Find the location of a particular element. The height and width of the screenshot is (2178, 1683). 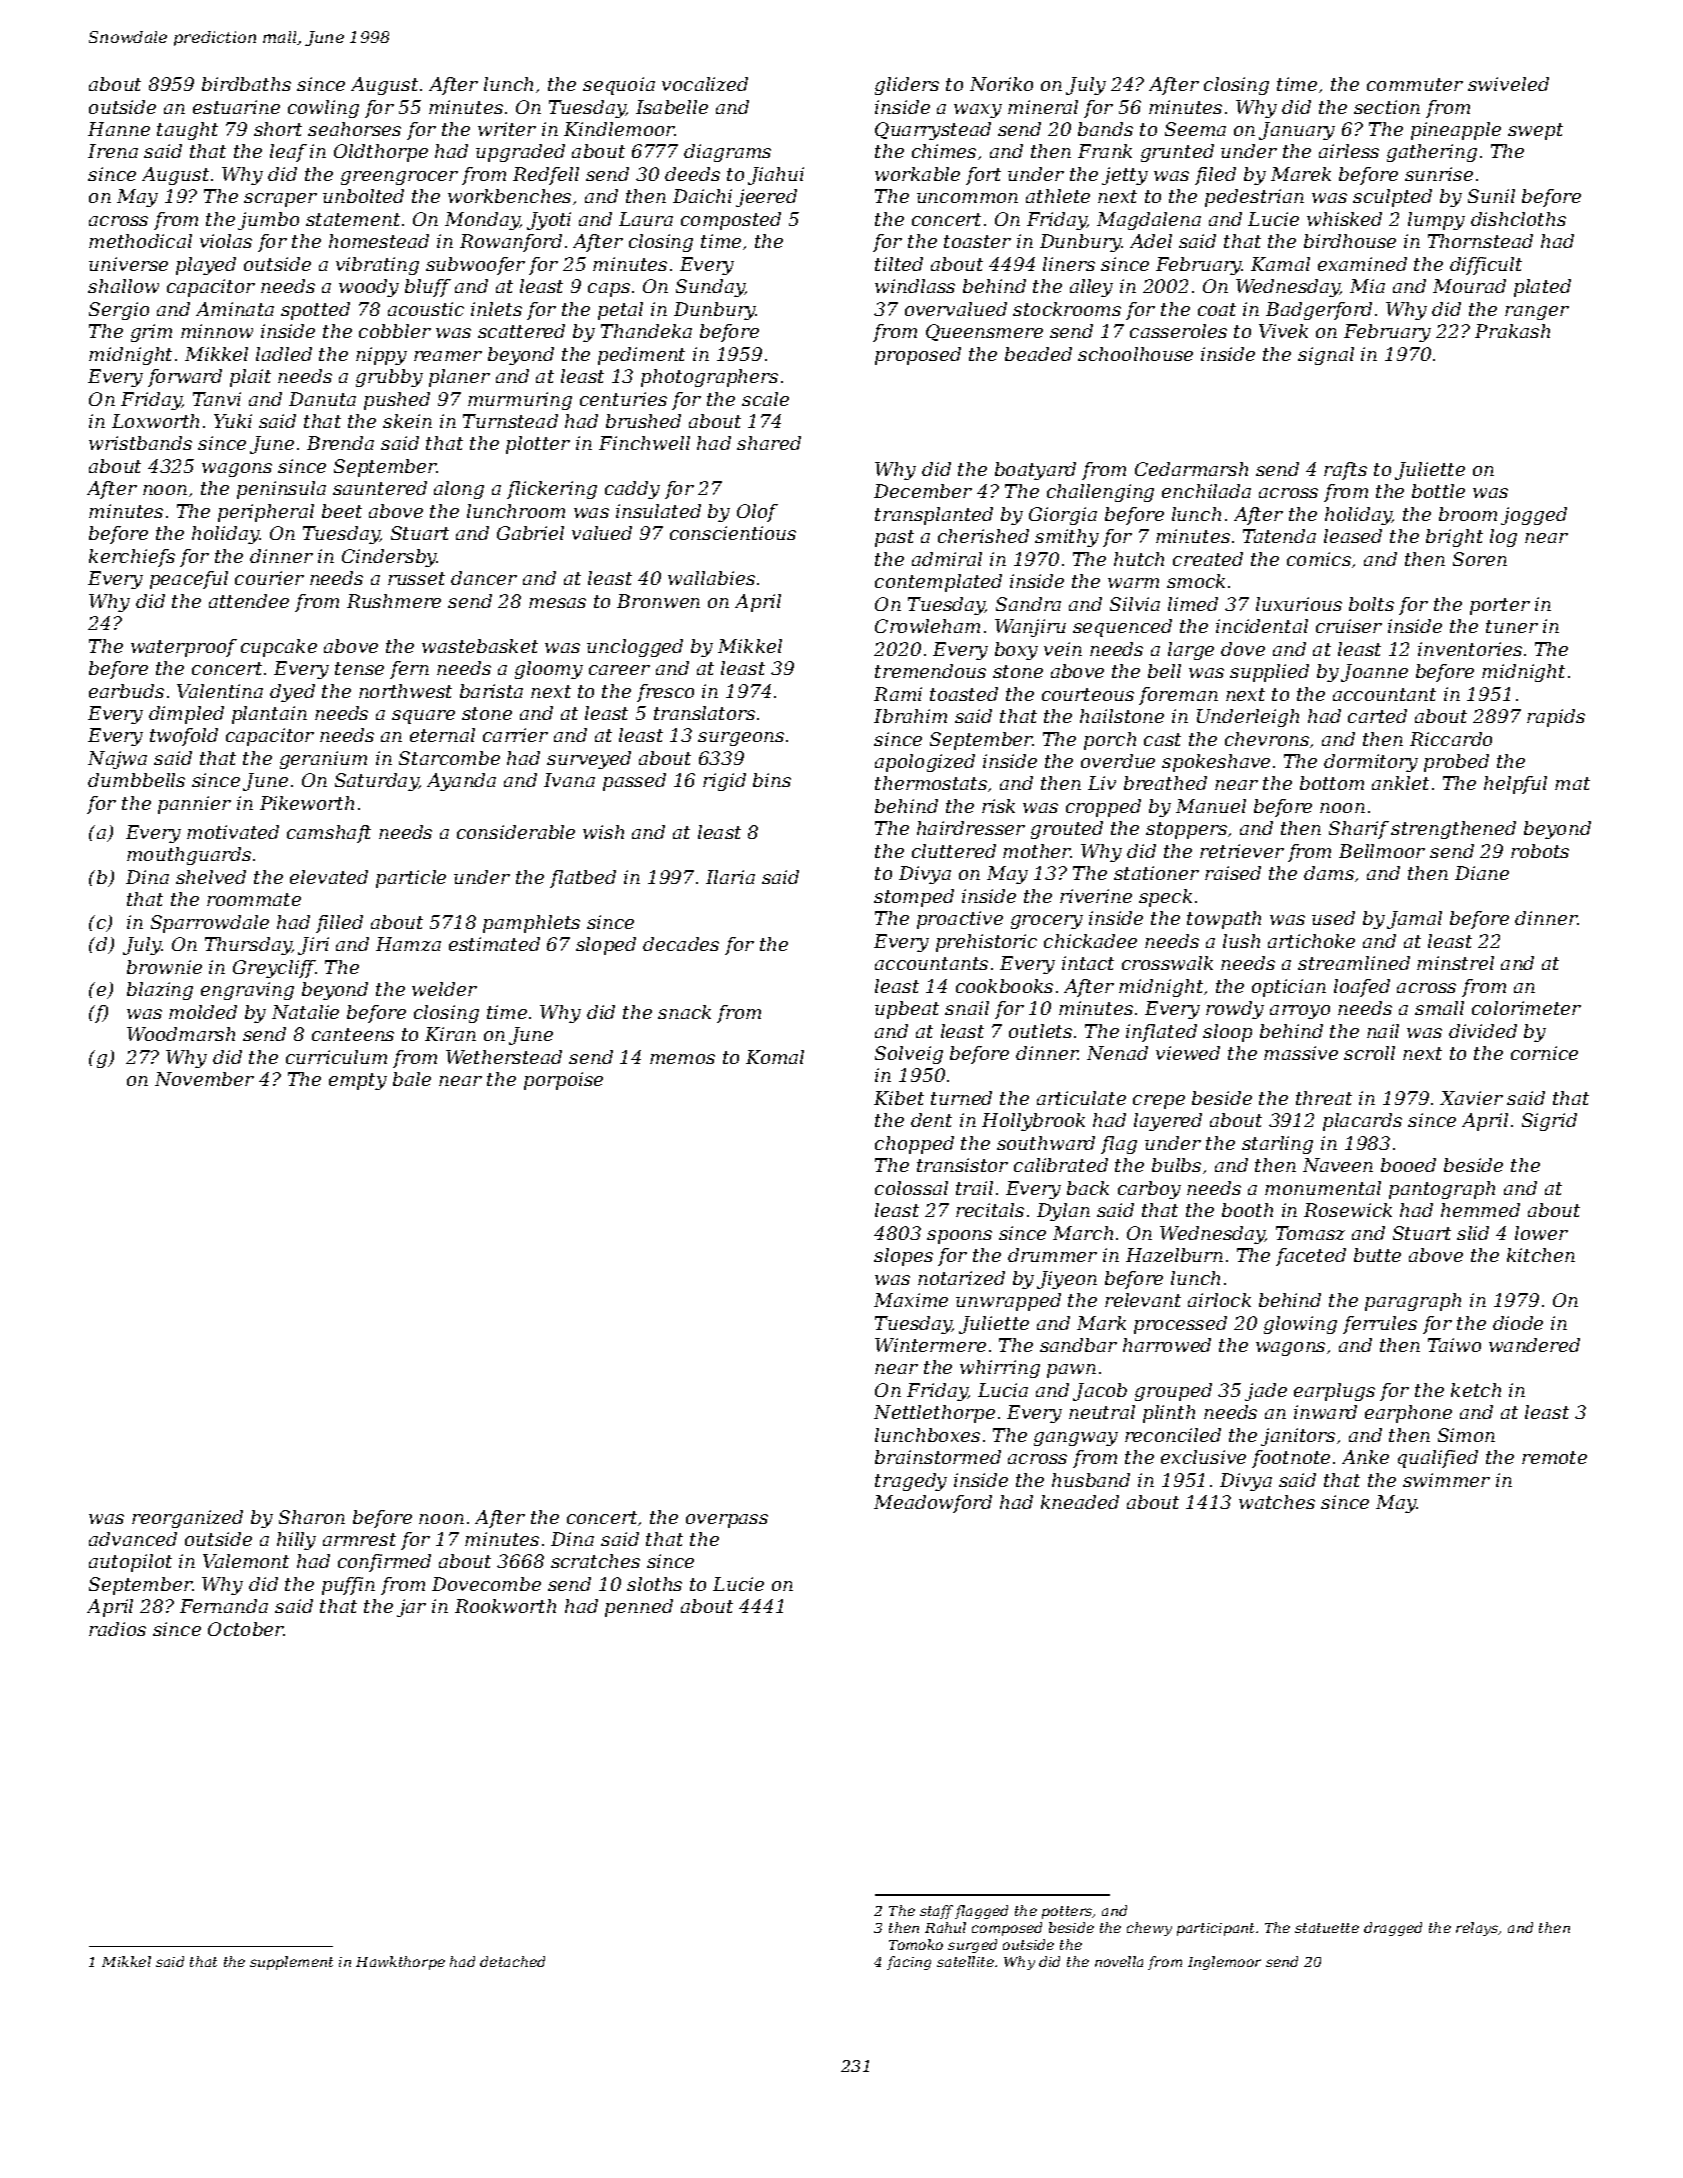

brownie is located at coordinates (164, 967).
